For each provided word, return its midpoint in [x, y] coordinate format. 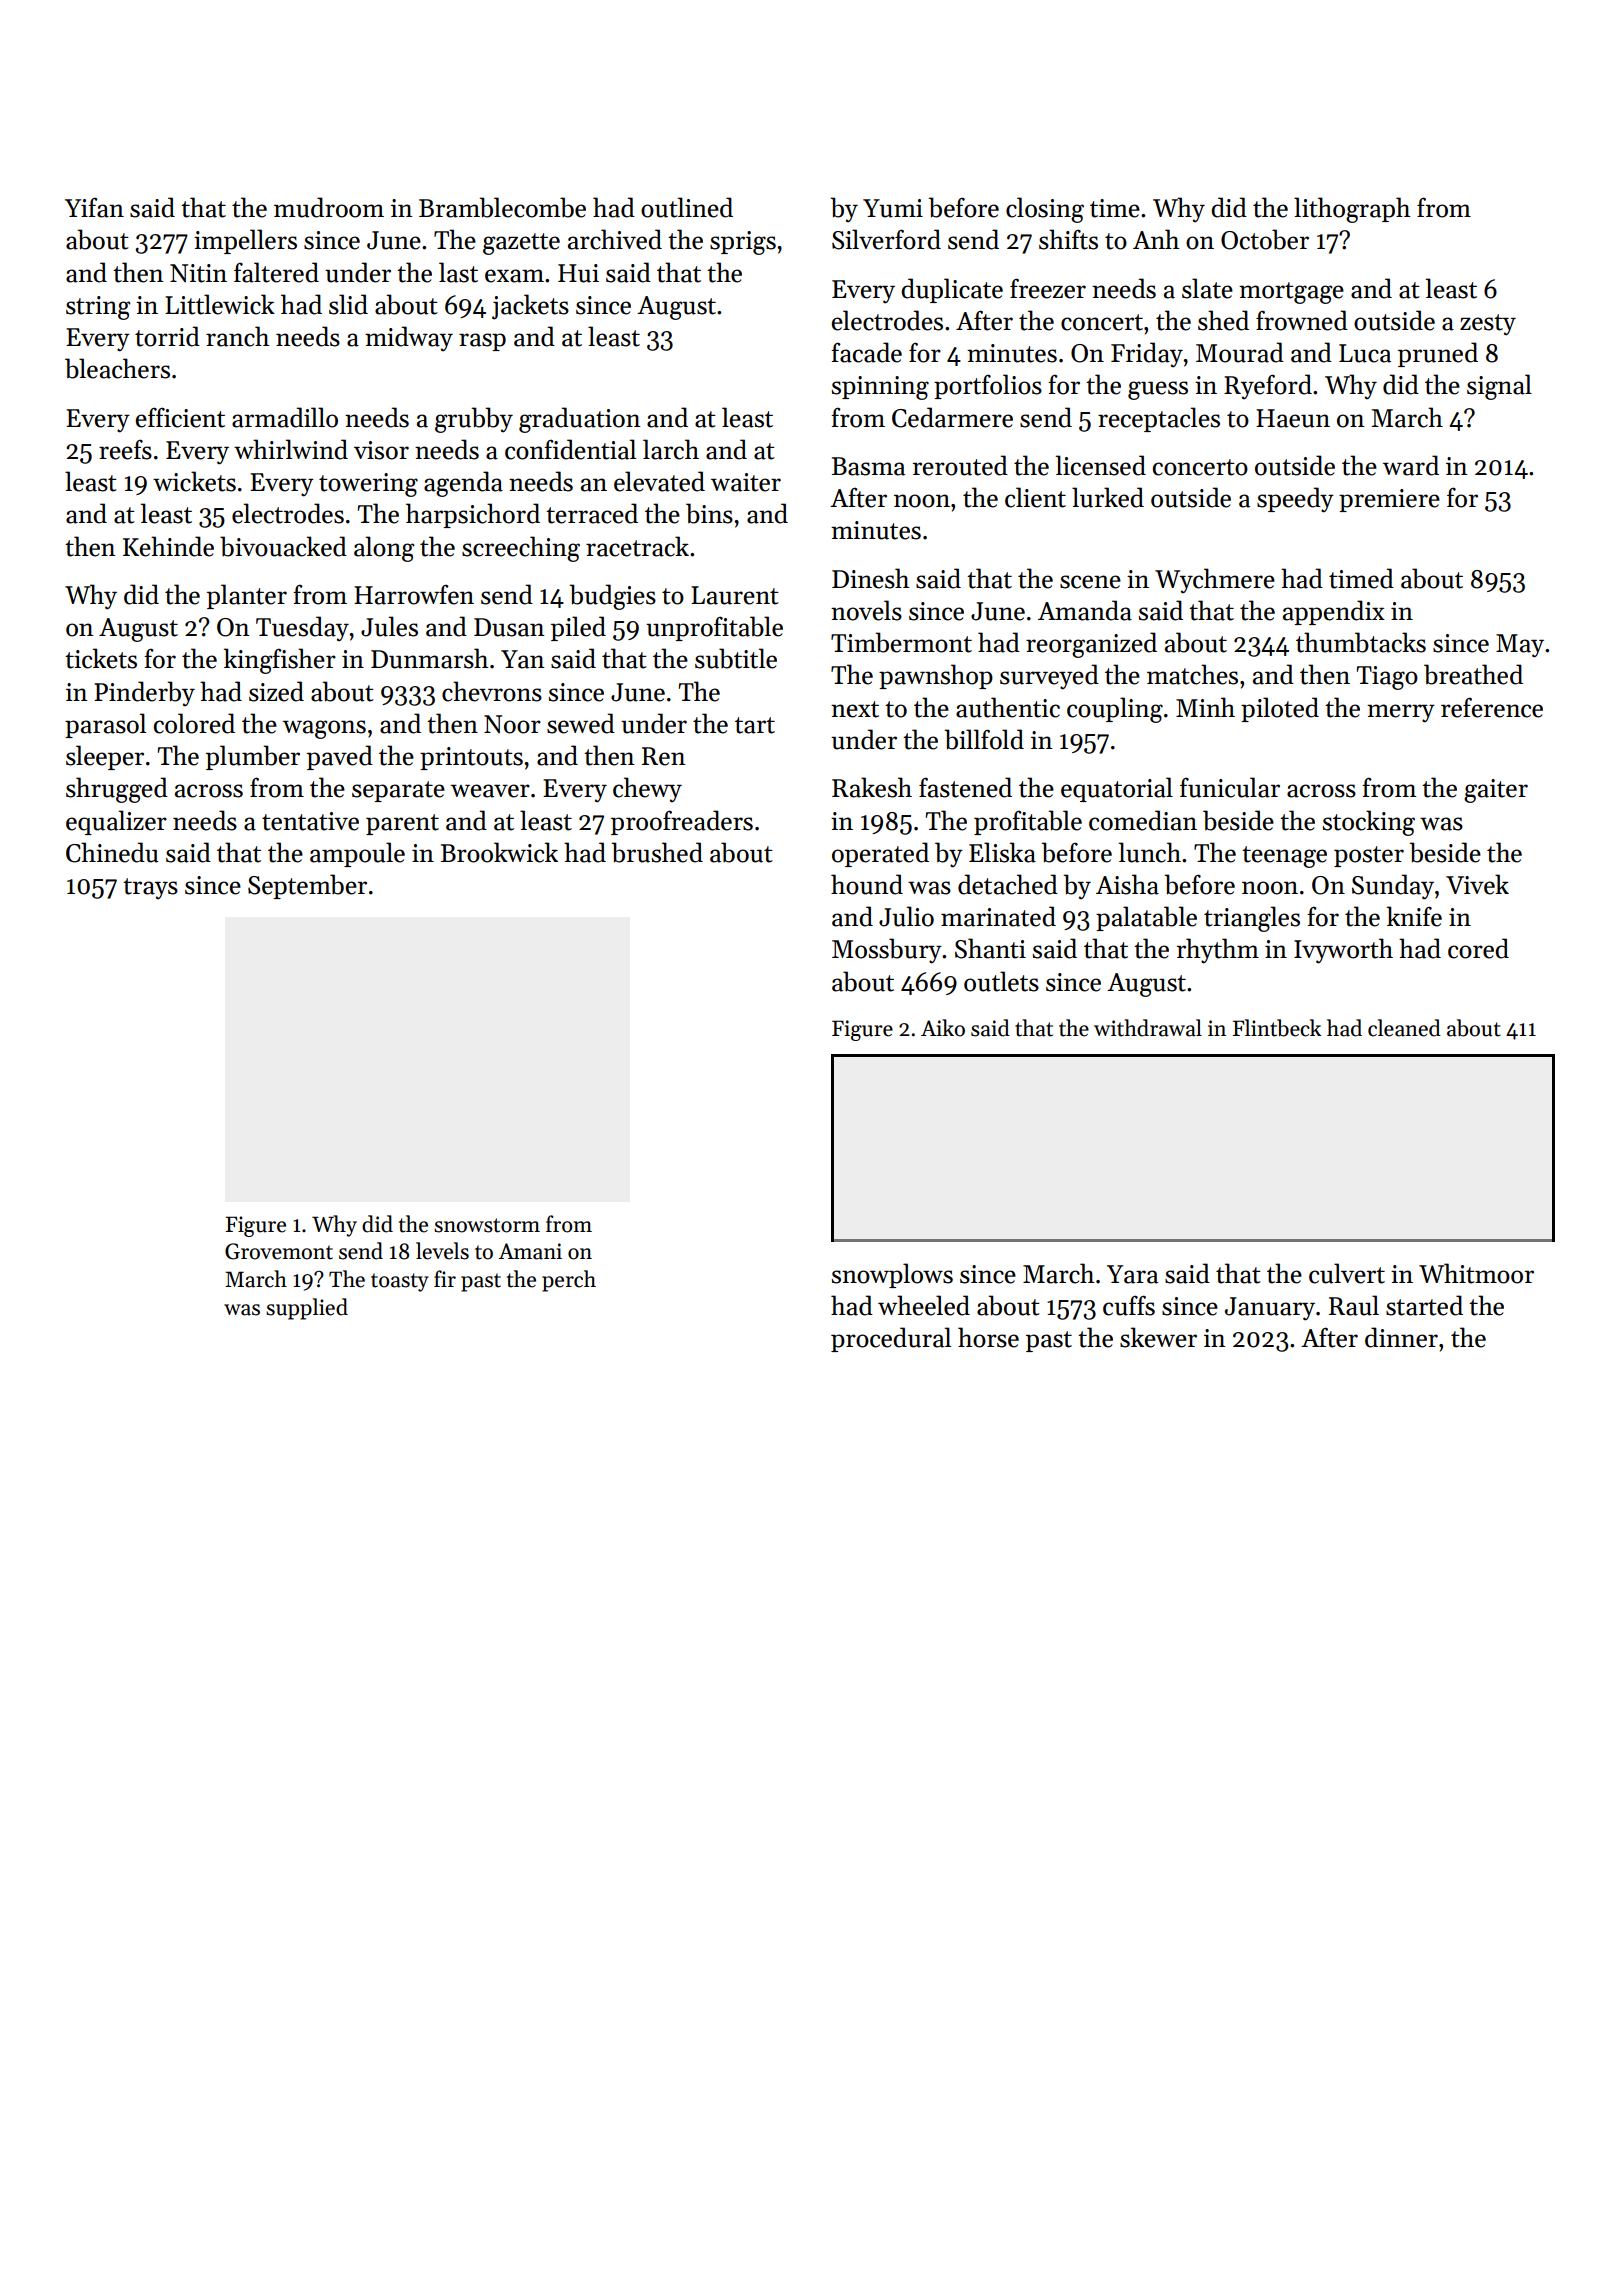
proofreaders [682, 822]
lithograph [1352, 210]
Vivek [1477, 884]
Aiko [943, 1028]
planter [247, 596]
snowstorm [487, 1225]
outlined [687, 207]
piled [578, 628]
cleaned [1404, 1028]
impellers [245, 241]
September [307, 886]
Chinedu [112, 852]
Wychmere [1215, 580]
